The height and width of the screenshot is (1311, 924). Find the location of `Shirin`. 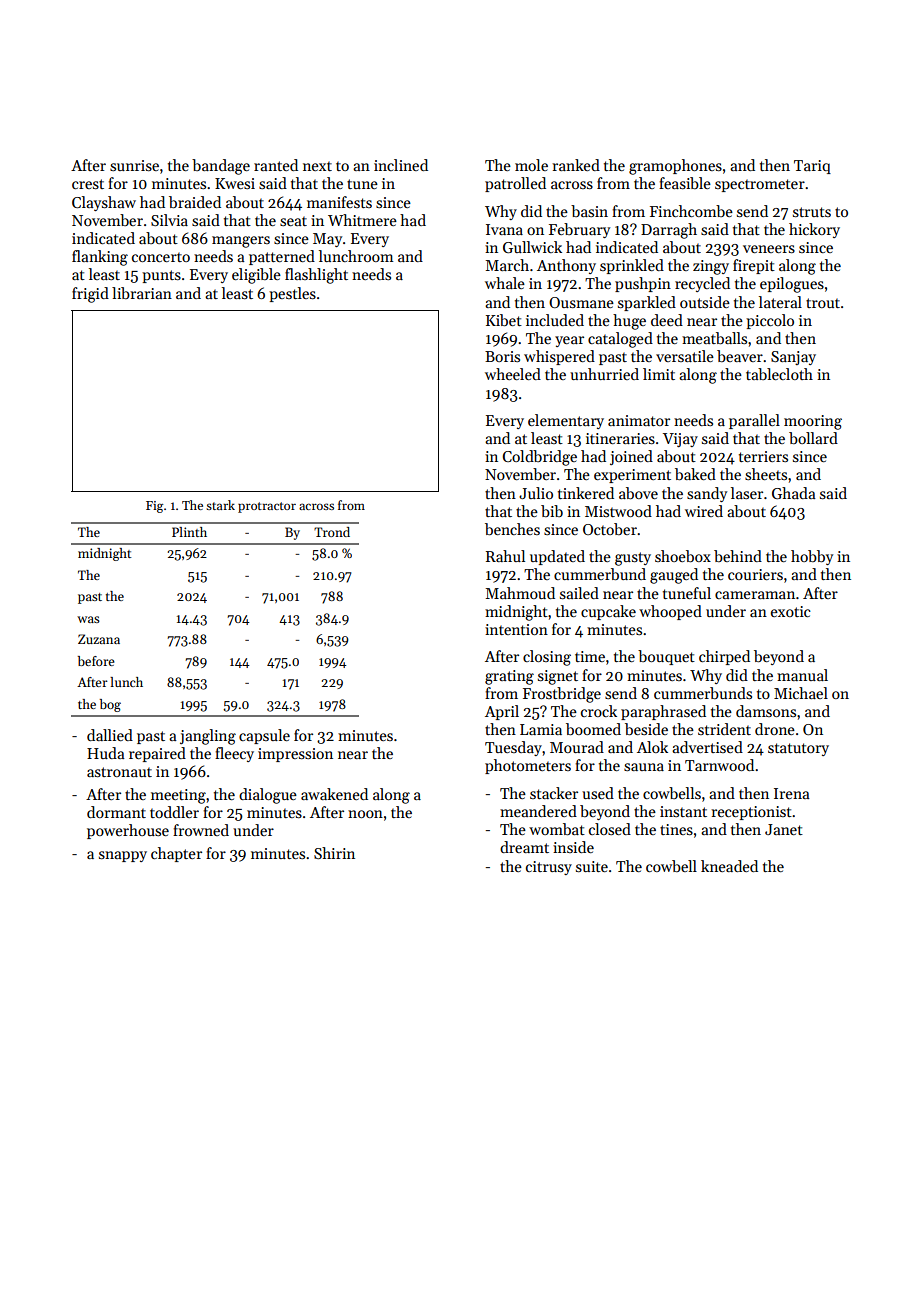

Shirin is located at coordinates (334, 853).
